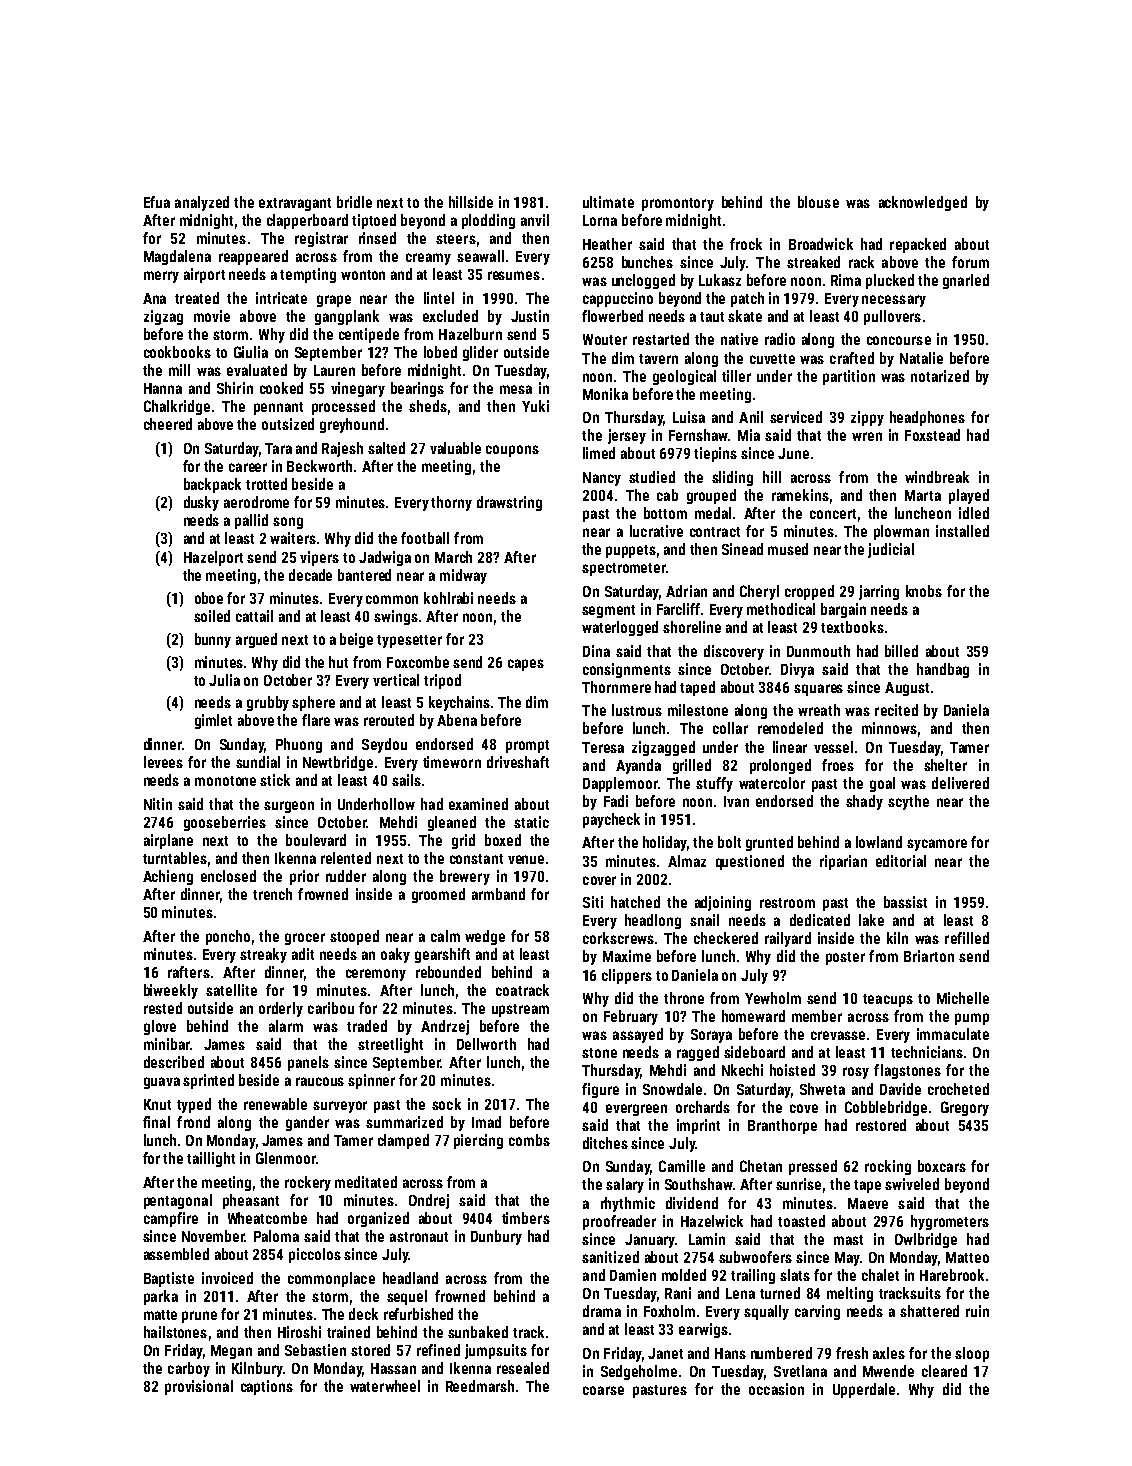  I want to click on Hiroshi, so click(299, 1332).
